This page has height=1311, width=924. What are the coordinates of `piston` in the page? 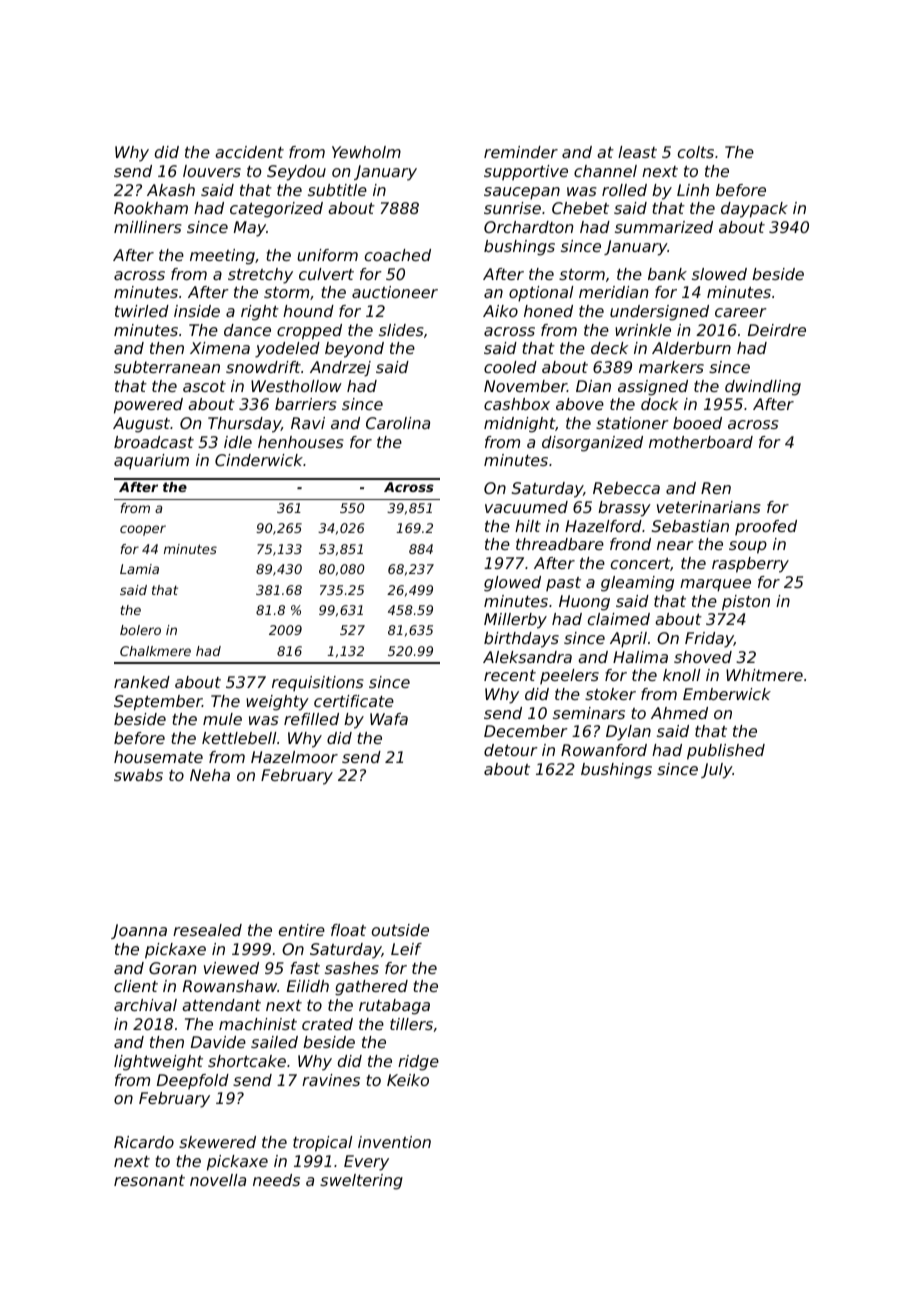 It's located at (746, 603).
